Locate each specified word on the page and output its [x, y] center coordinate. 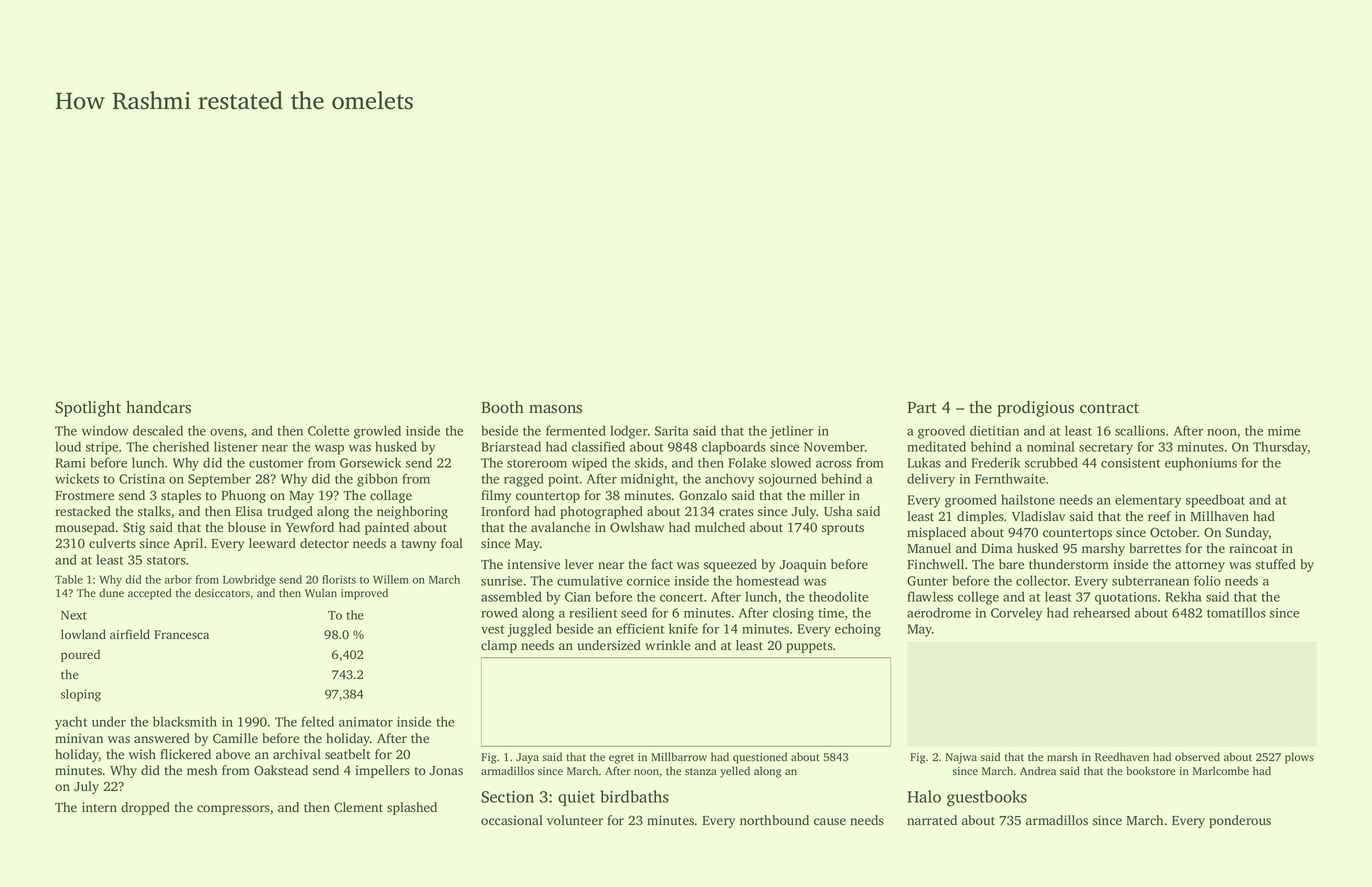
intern [99, 807]
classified [598, 446]
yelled [735, 772]
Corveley [1016, 614]
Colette [328, 430]
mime [1284, 431]
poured [80, 655]
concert [681, 597]
